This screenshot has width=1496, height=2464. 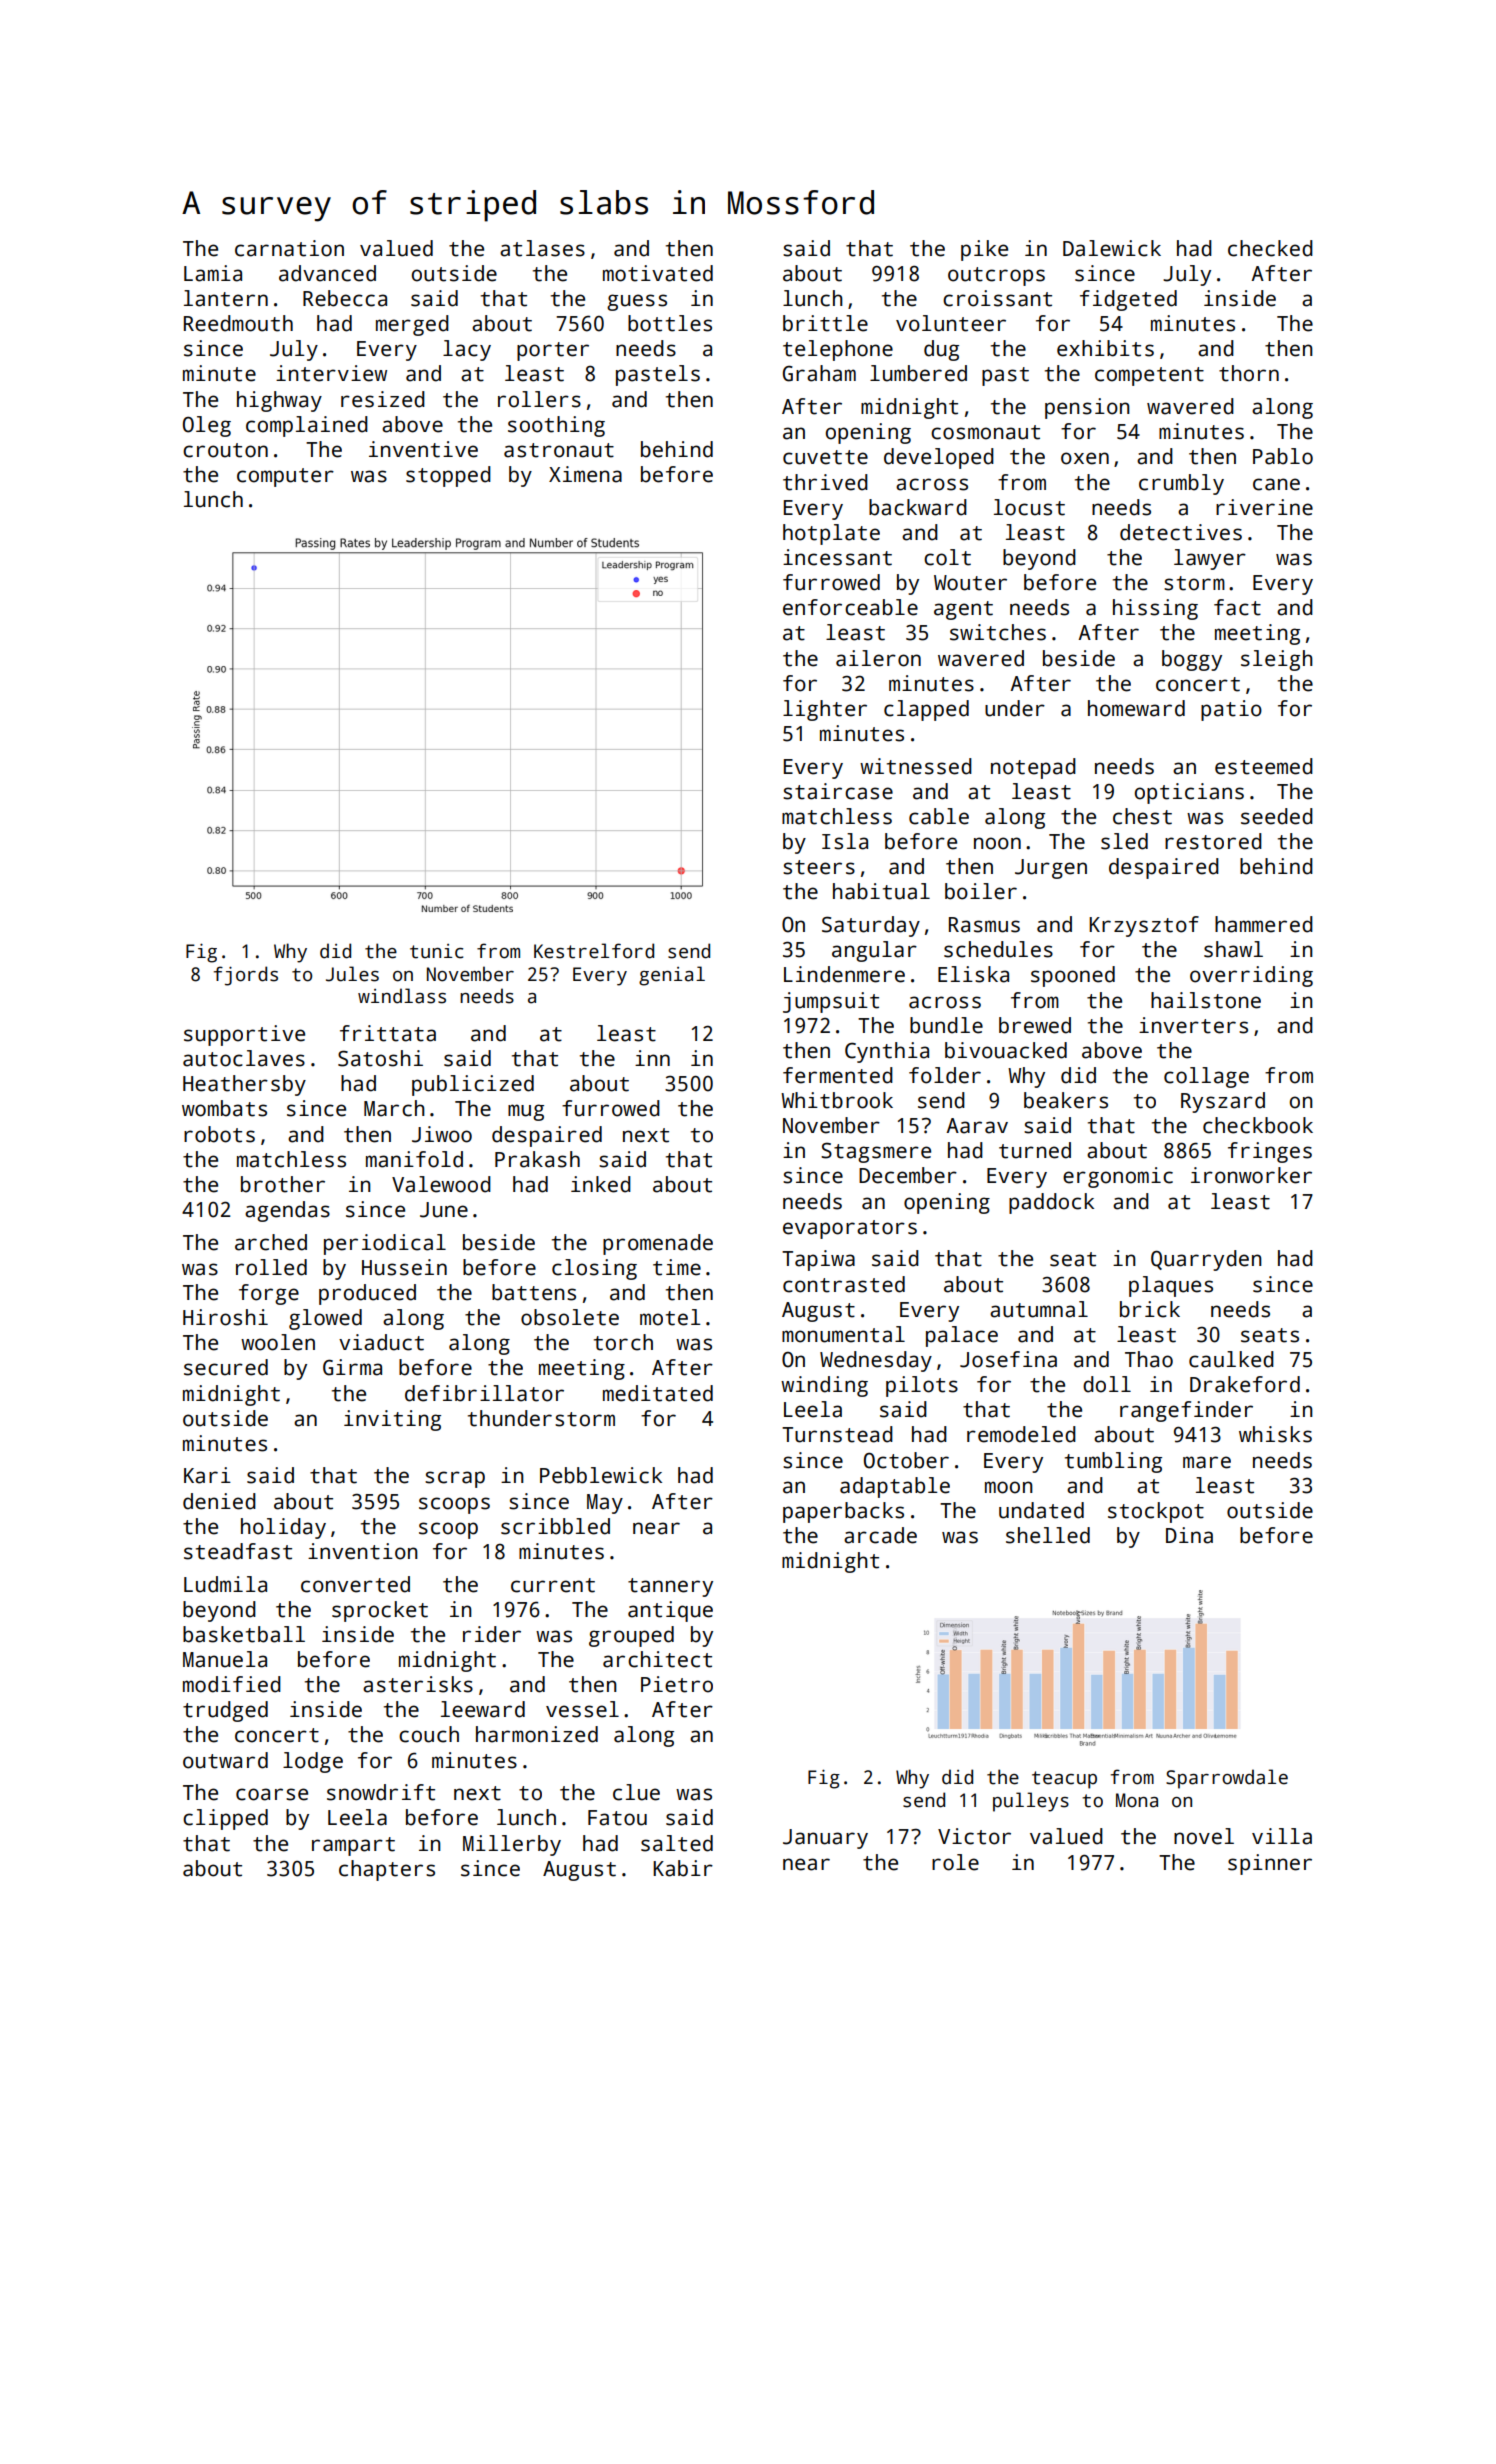 What do you see at coordinates (1155, 609) in the screenshot?
I see `hissing` at bounding box center [1155, 609].
